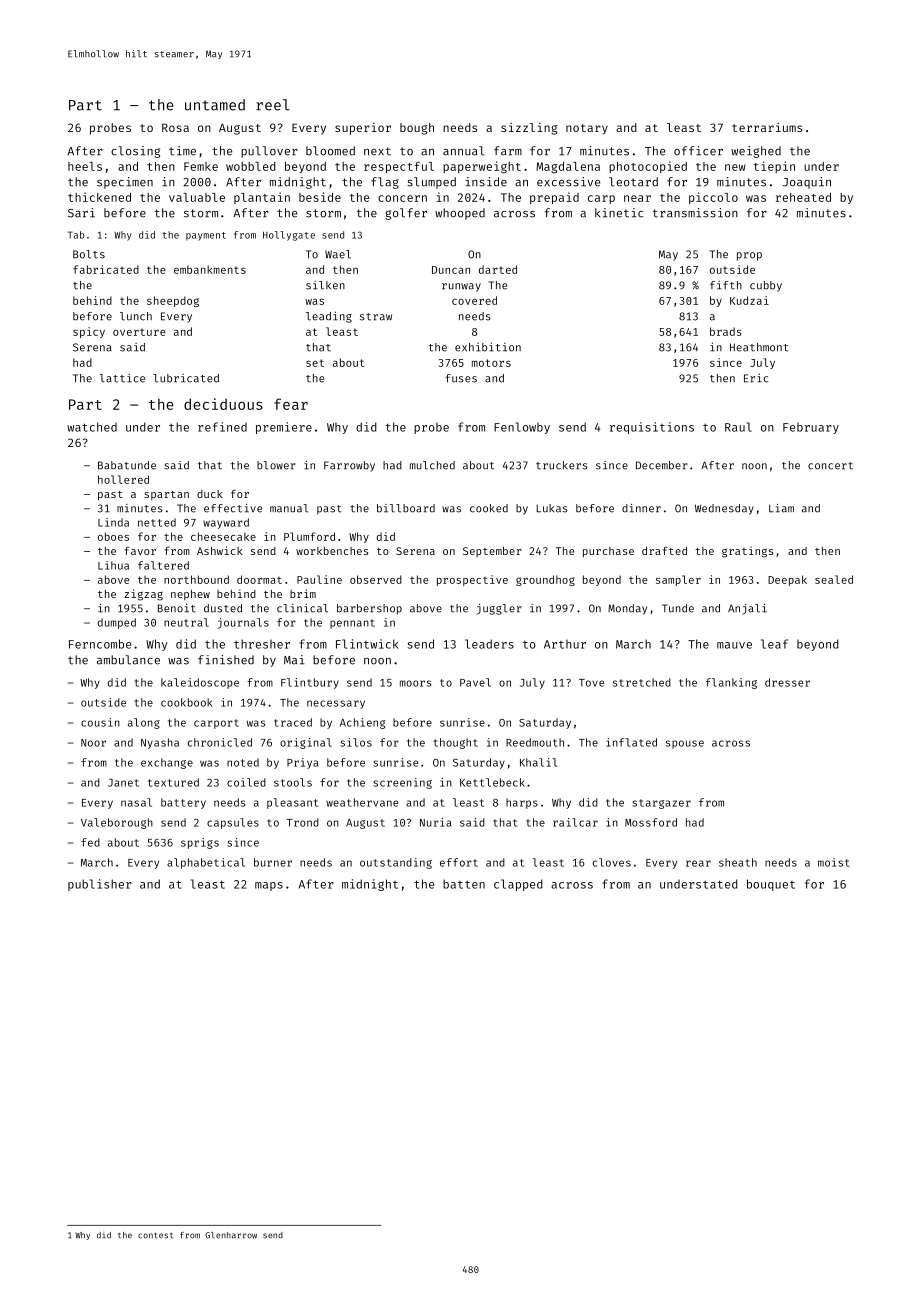 Image resolution: width=924 pixels, height=1308 pixels. I want to click on terrariums, so click(767, 127).
